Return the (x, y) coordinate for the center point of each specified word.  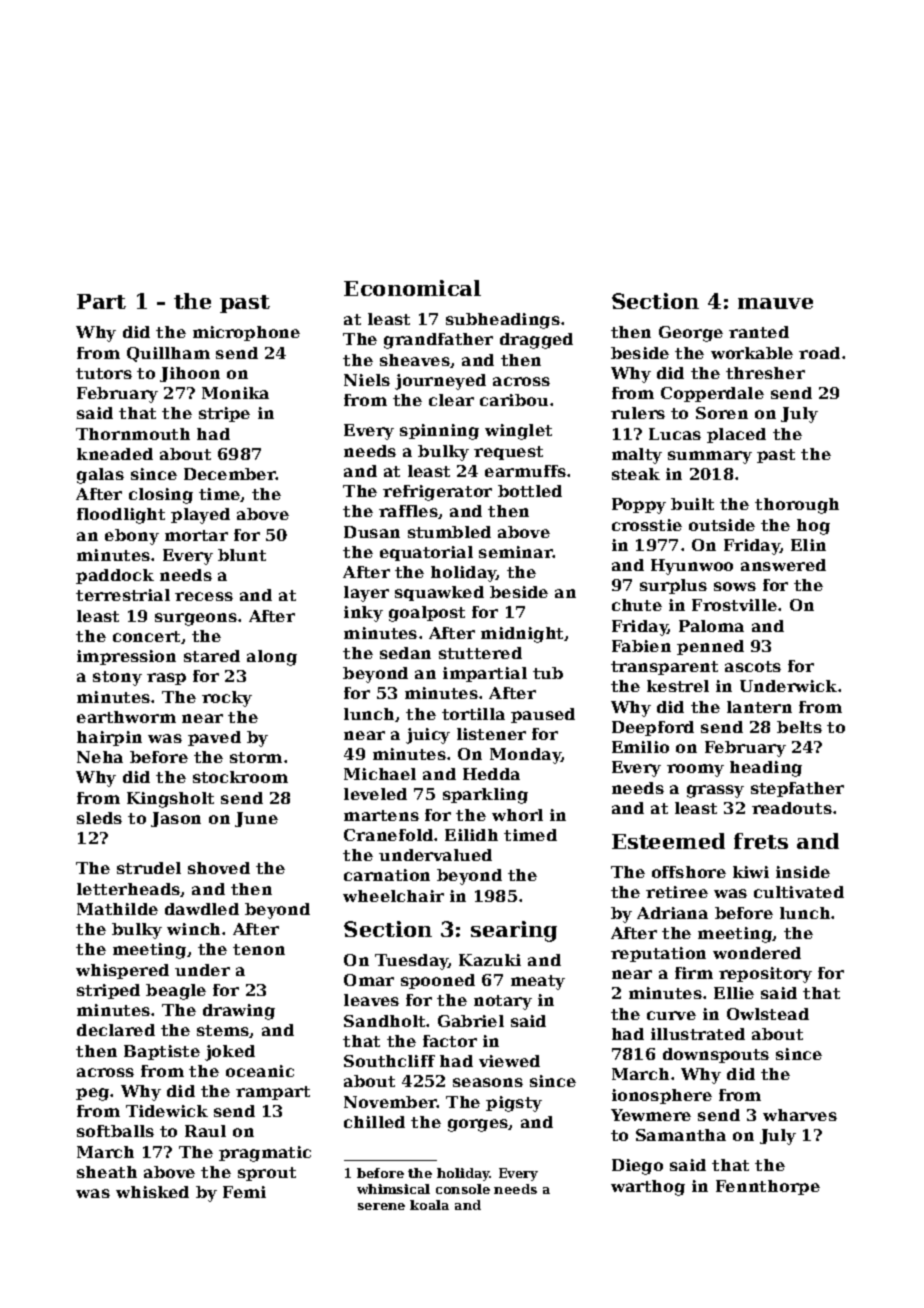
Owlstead (768, 1014)
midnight (523, 635)
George (691, 334)
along (272, 658)
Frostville (734, 605)
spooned (438, 981)
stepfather (797, 789)
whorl (517, 815)
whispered (122, 971)
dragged (536, 341)
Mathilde (117, 909)
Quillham (168, 354)
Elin (808, 545)
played (200, 516)
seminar (516, 552)
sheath (107, 1172)
